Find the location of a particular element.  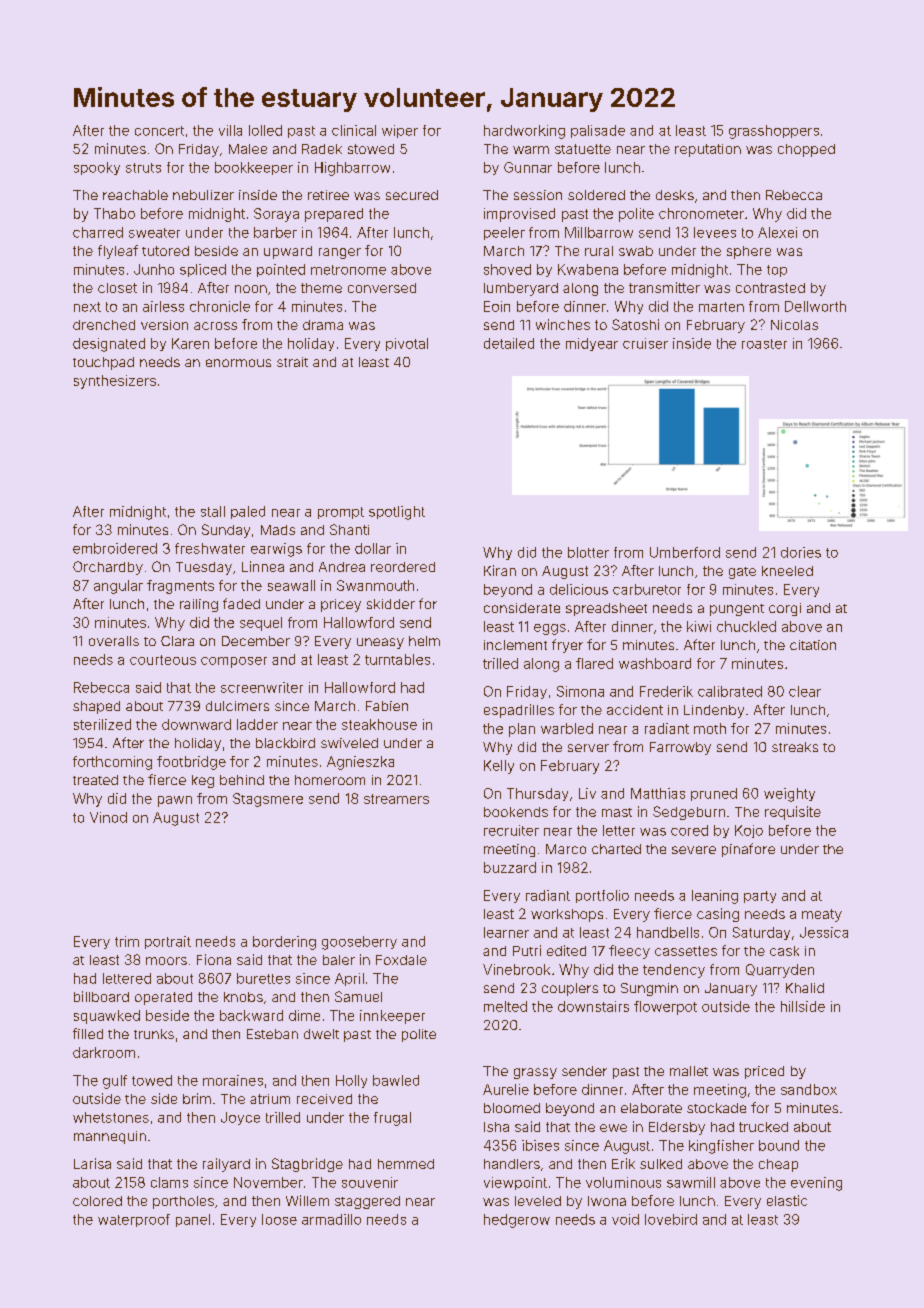

winches is located at coordinates (563, 324).
